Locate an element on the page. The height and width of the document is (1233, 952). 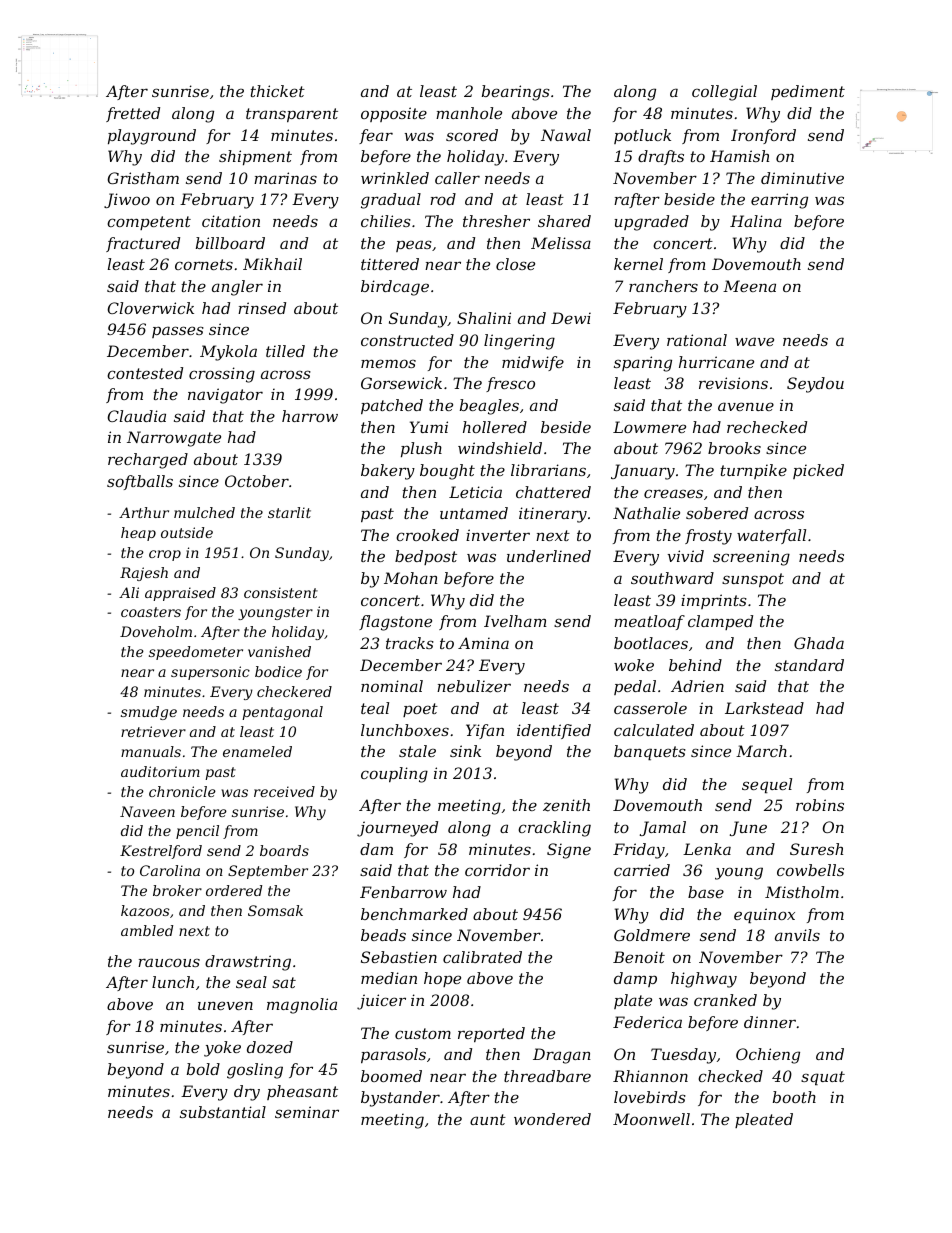
pediment is located at coordinates (808, 92).
